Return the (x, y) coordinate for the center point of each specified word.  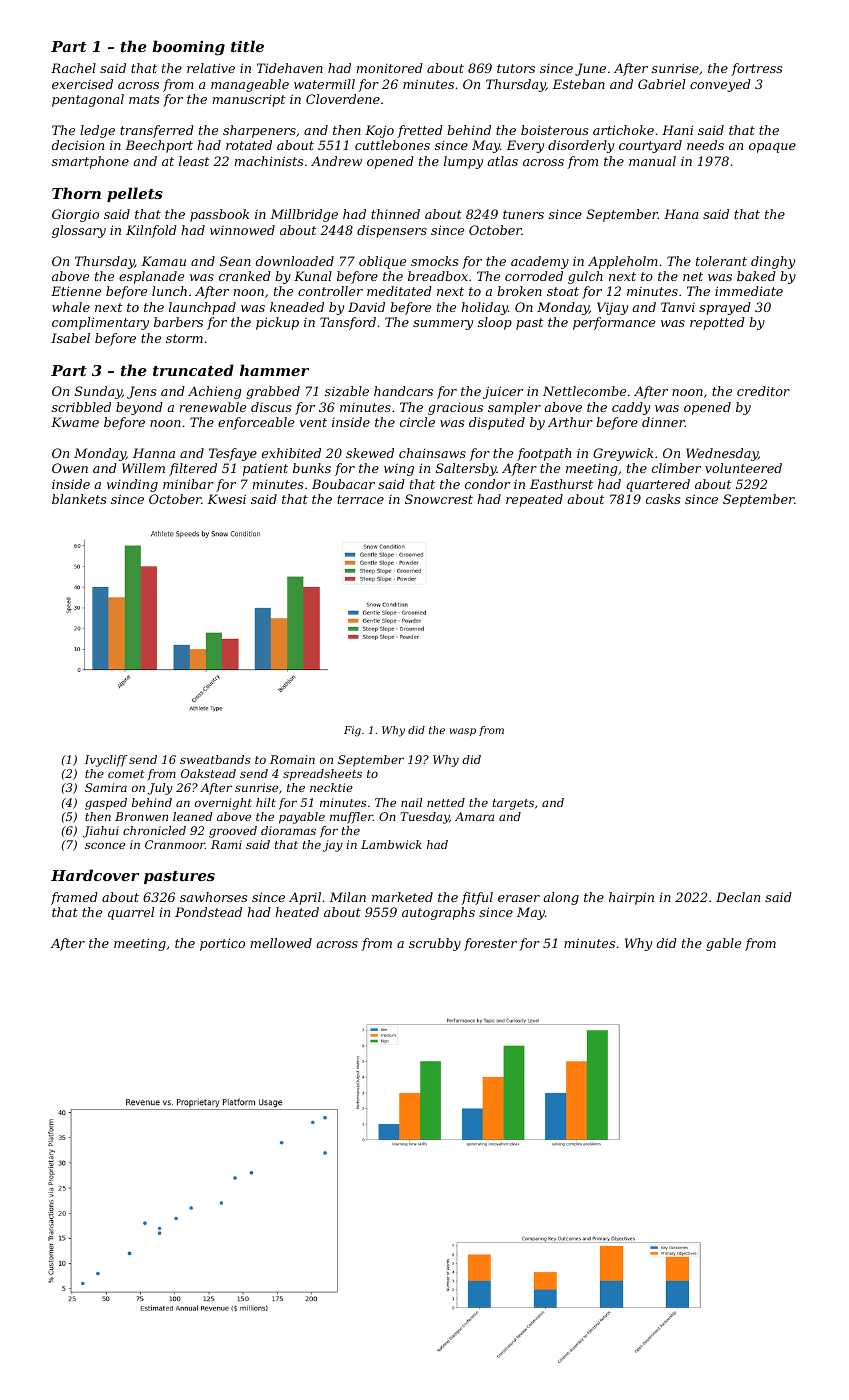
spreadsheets (322, 775)
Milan (347, 897)
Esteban (578, 84)
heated (297, 912)
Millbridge (304, 215)
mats (144, 99)
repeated (534, 500)
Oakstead (208, 773)
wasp (462, 732)
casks (663, 499)
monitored (390, 68)
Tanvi (678, 307)
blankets (79, 499)
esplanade (151, 277)
